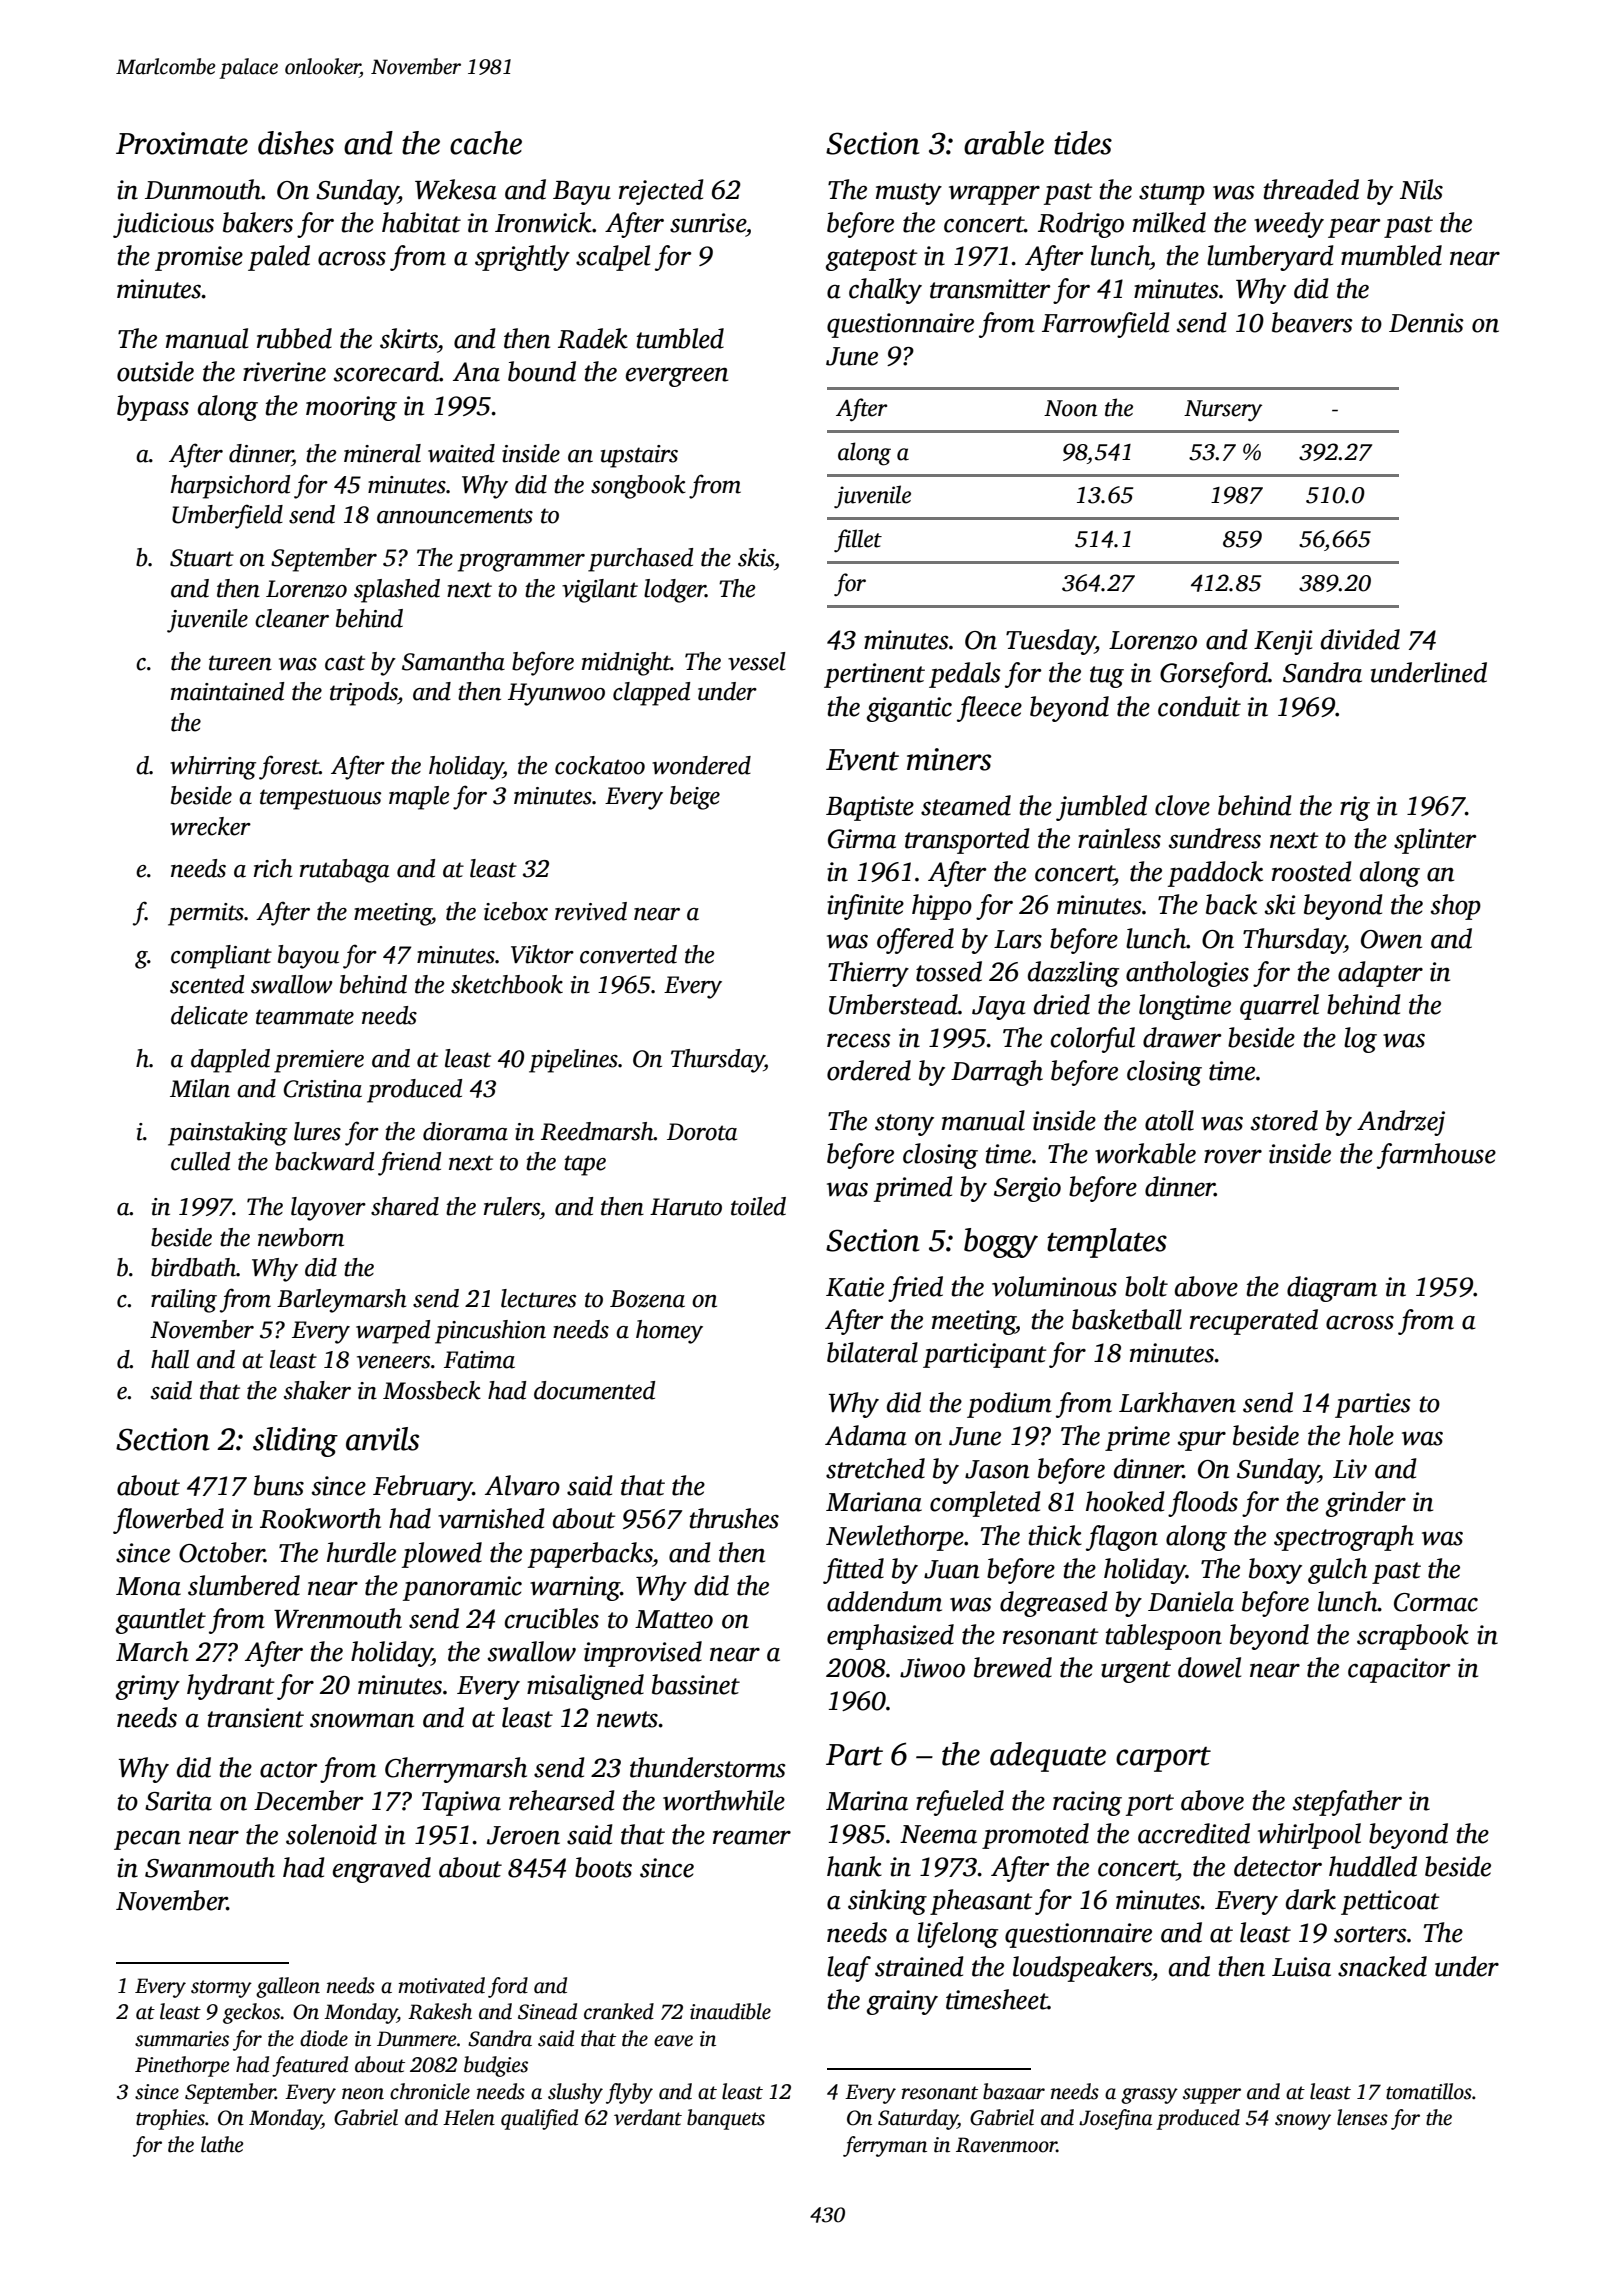 Image resolution: width=1620 pixels, height=2292 pixels. What do you see at coordinates (1421, 189) in the image?
I see `Nils` at bounding box center [1421, 189].
